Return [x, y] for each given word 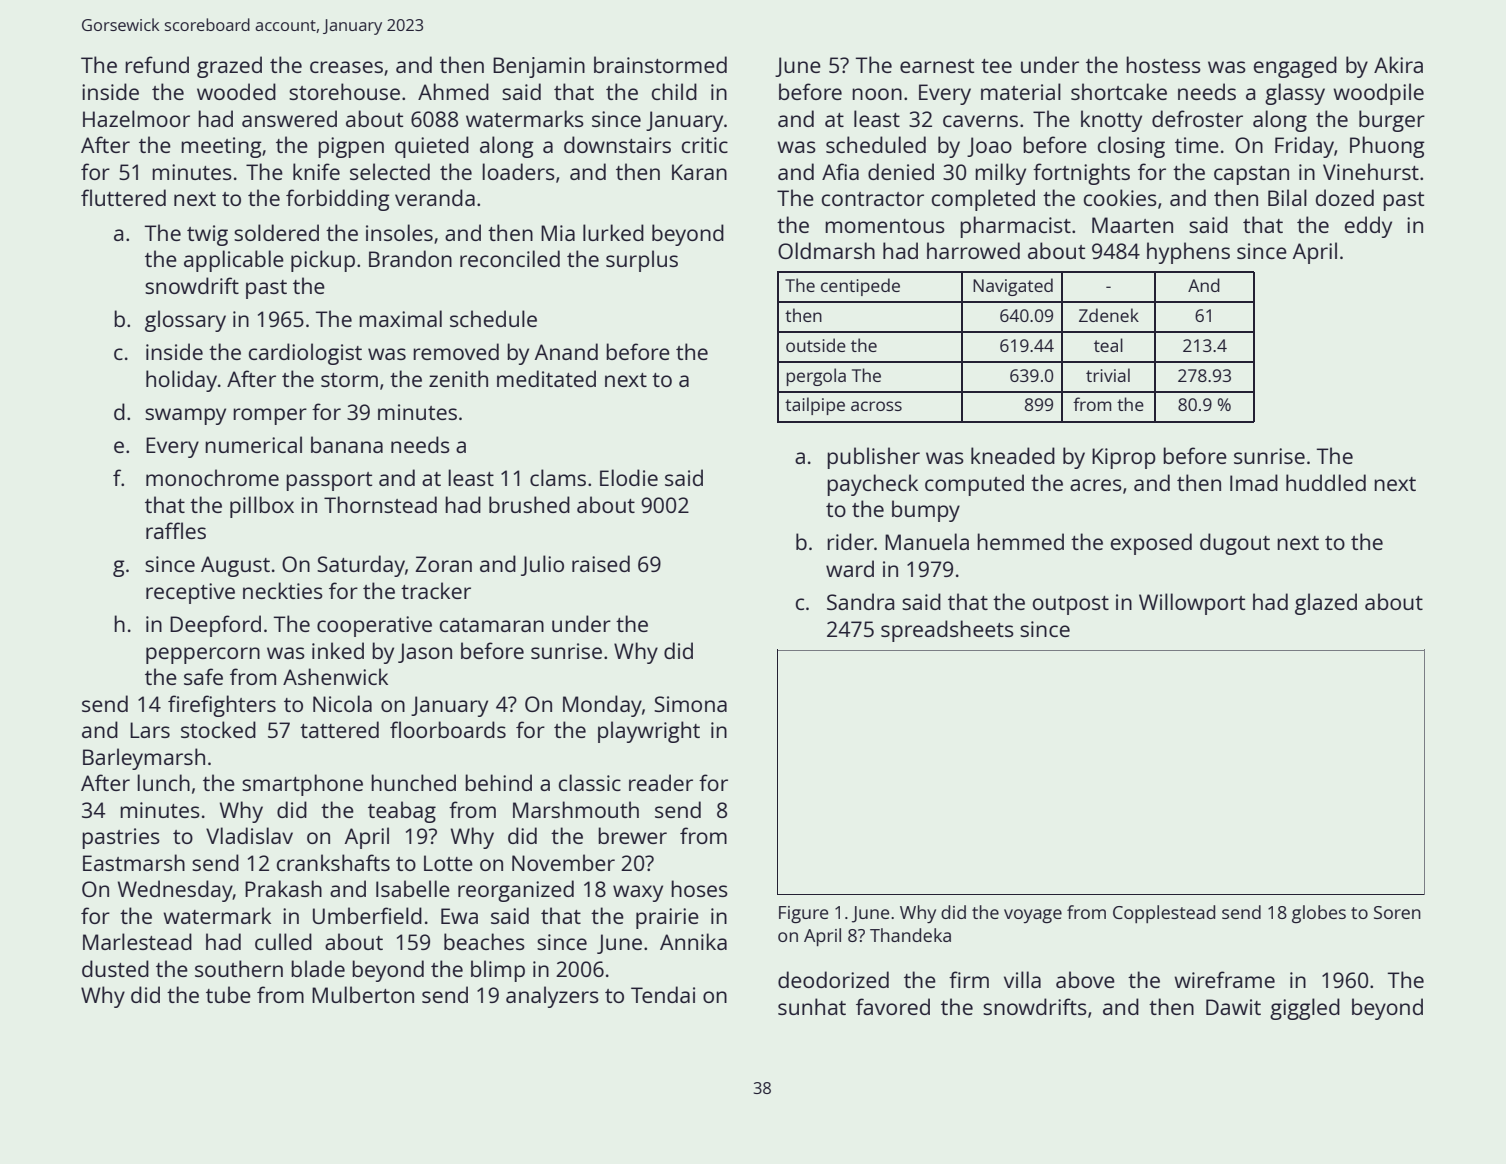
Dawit [1233, 1007]
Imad [1254, 482]
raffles [176, 530]
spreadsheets [947, 631]
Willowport [1192, 604]
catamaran [492, 625]
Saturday [361, 566]
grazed [229, 67]
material [1021, 91]
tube [228, 994]
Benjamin [539, 67]
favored [893, 1006]
